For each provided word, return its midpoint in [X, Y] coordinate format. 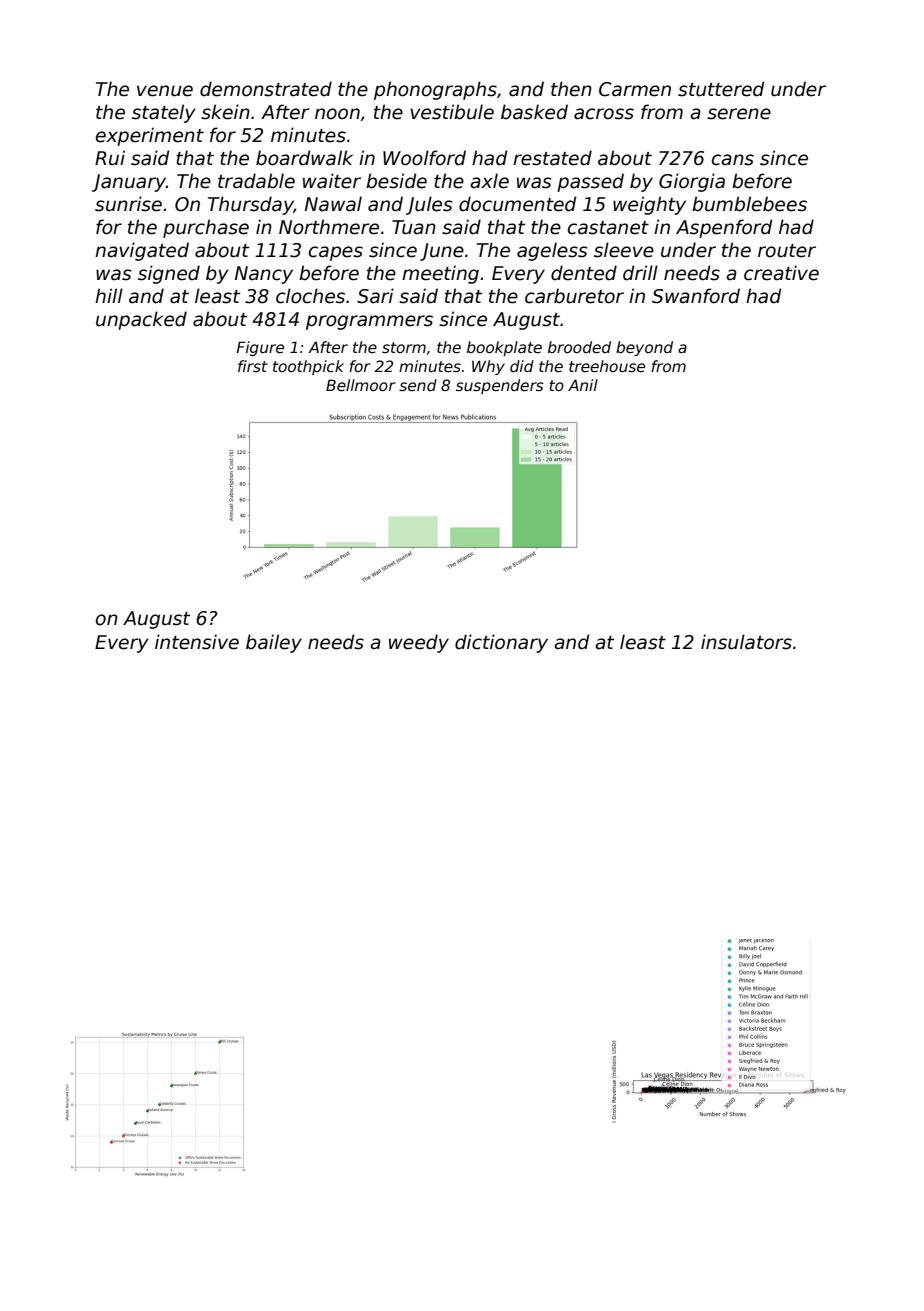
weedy [419, 643]
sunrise [128, 204]
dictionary [501, 643]
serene [739, 114]
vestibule [452, 112]
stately [164, 113]
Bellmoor [361, 385]
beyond [644, 348]
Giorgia [692, 182]
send [418, 385]
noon [337, 114]
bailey [274, 643]
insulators [746, 642]
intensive [197, 642]
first [253, 366]
